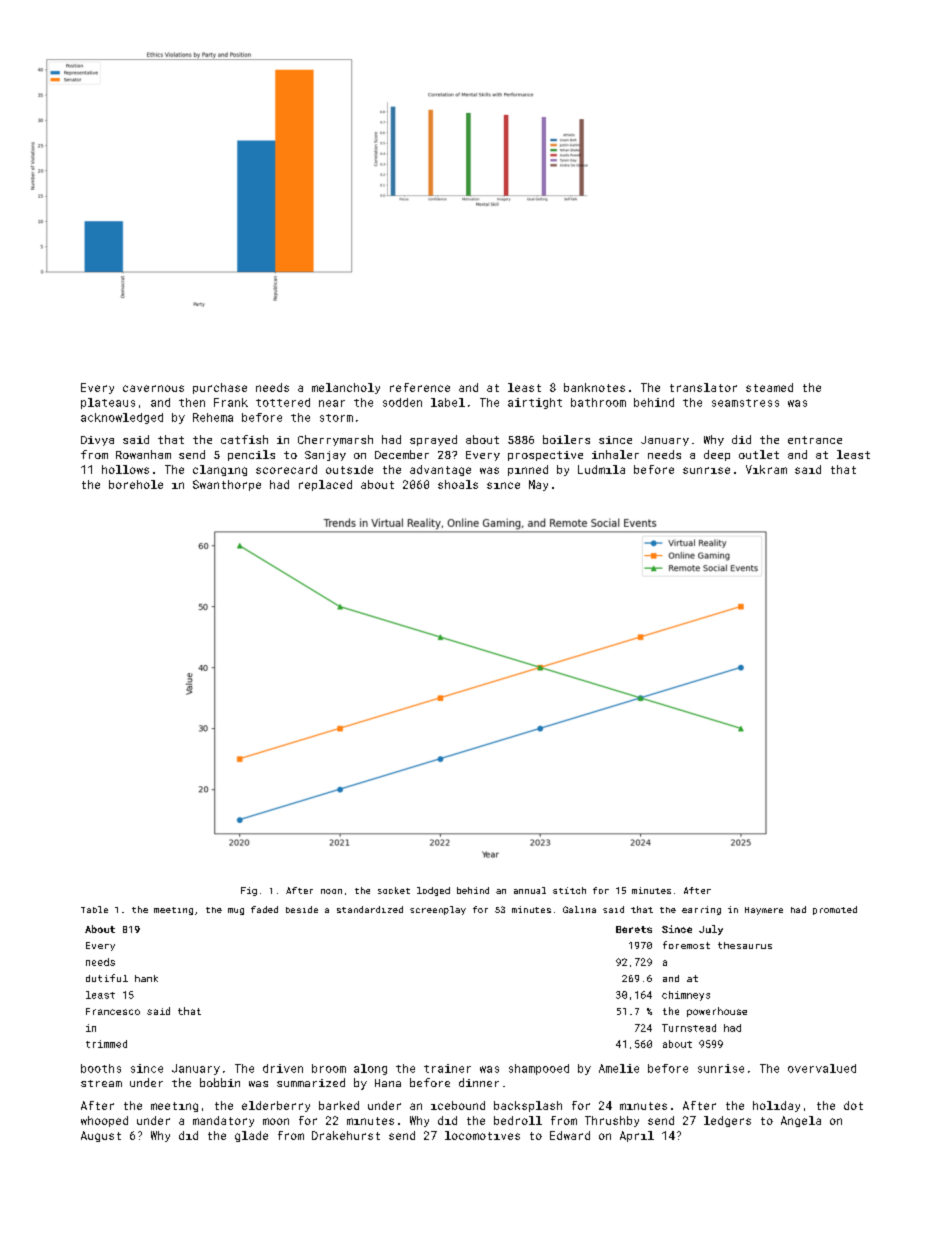 This document has width=952, height=1233. What do you see at coordinates (101, 1068) in the document?
I see `booths` at bounding box center [101, 1068].
